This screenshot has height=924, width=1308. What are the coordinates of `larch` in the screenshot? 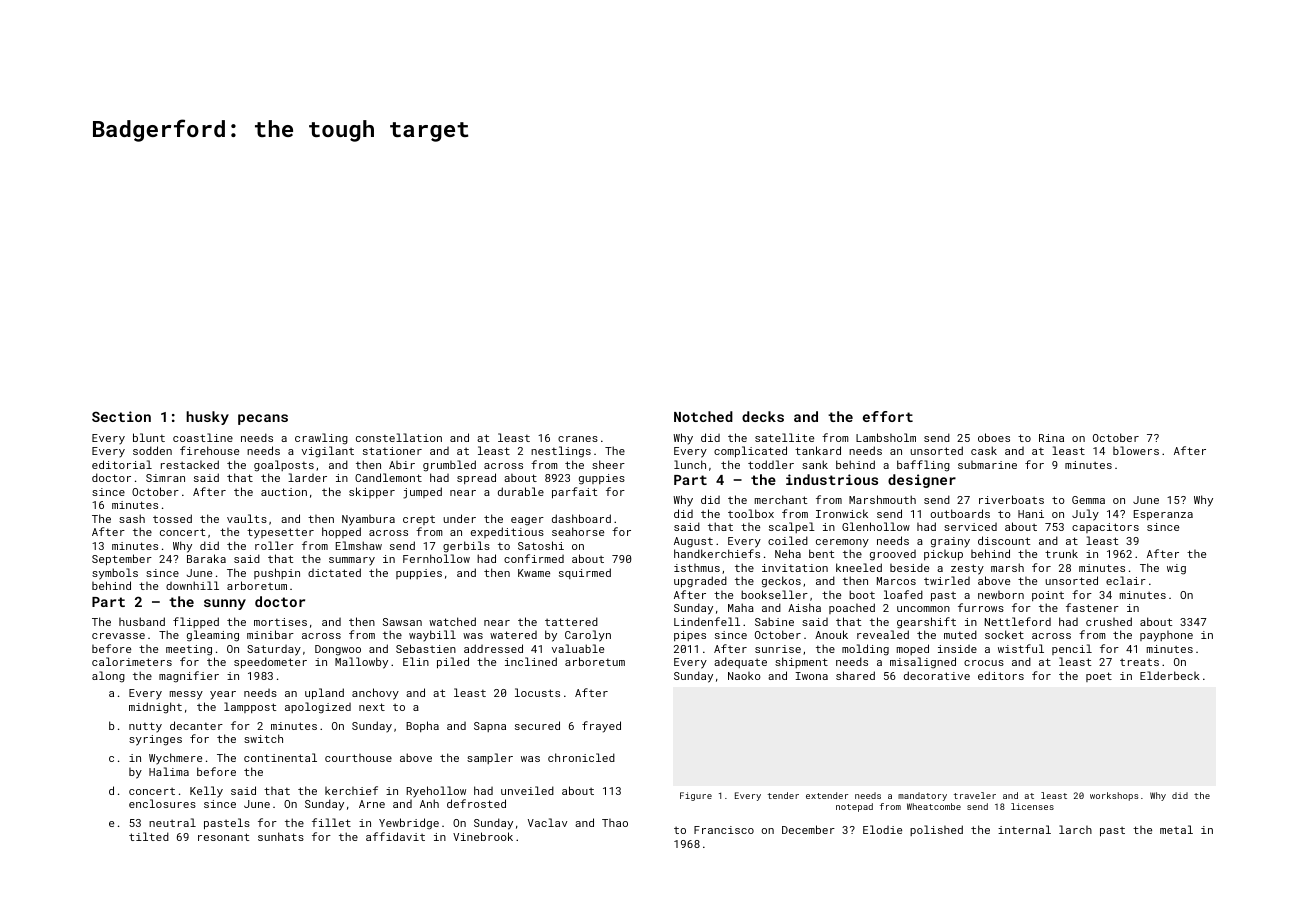 It's located at (1075, 829).
